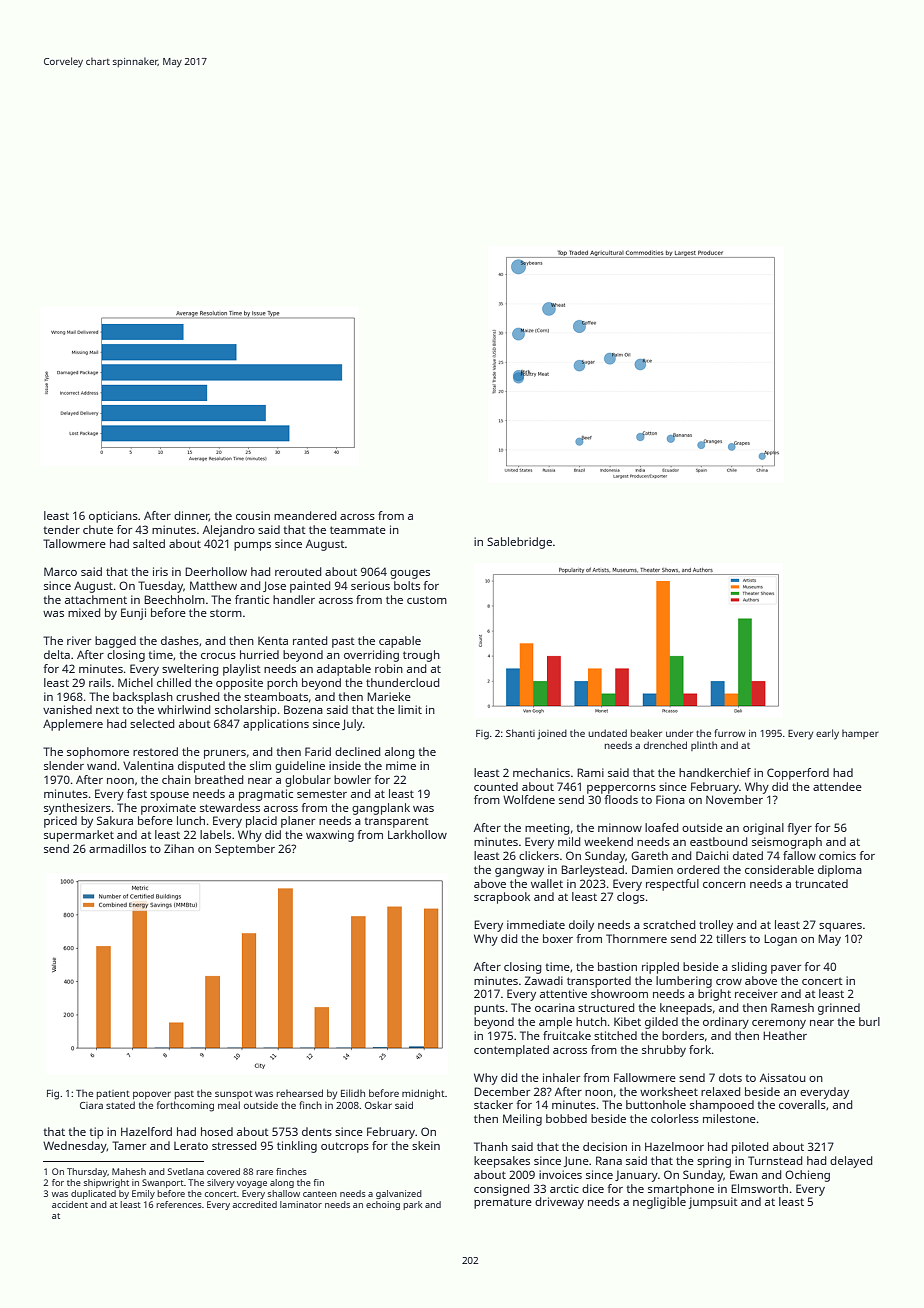 The image size is (924, 1308). Describe the element at coordinates (254, 1204) in the page. I see `accredited` at that location.
